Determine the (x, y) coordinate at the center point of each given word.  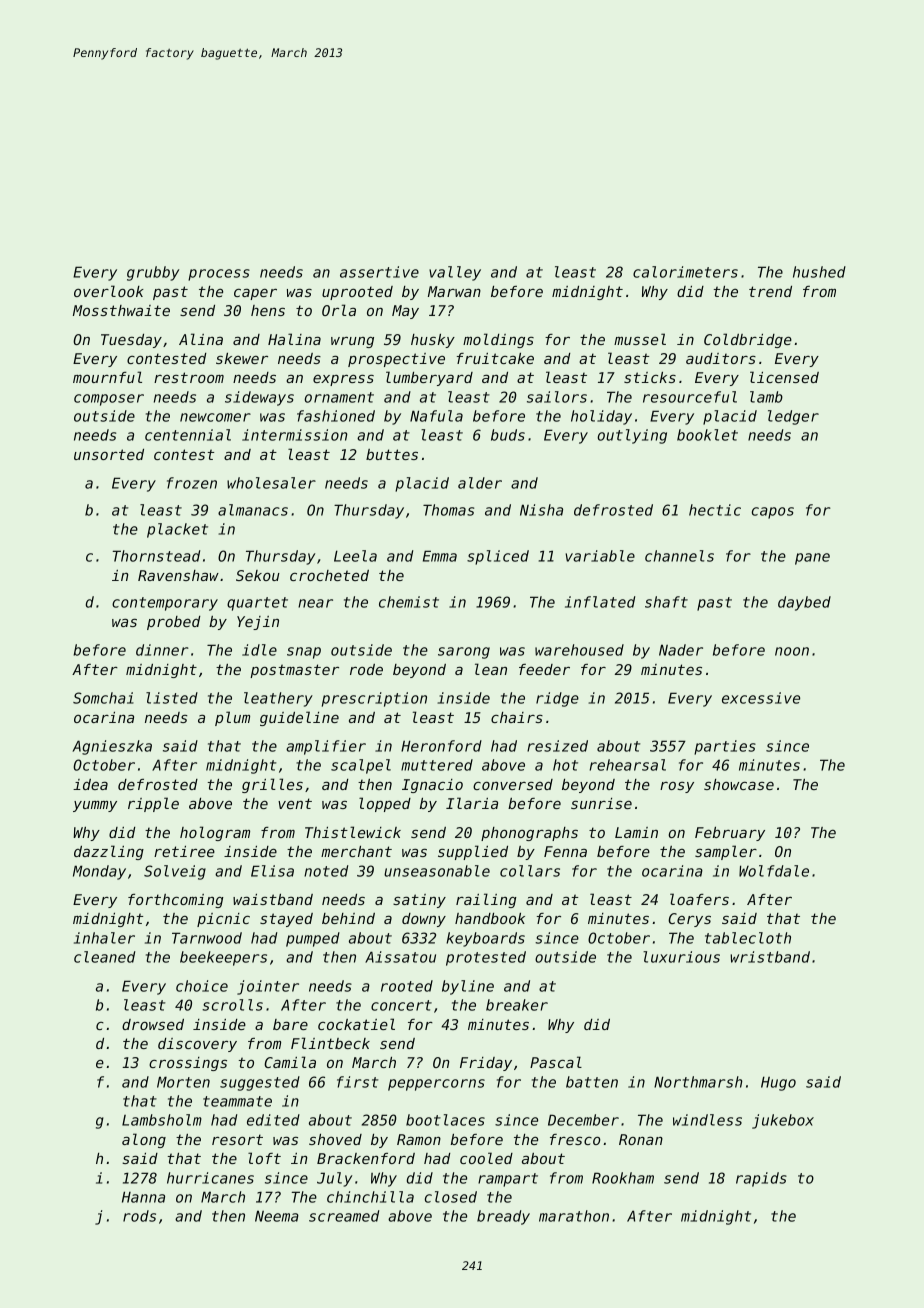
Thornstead (156, 556)
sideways (259, 398)
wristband (770, 957)
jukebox (783, 1121)
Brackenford (366, 1158)
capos (773, 513)
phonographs (529, 834)
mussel (640, 339)
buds (508, 435)
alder (480, 483)
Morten (183, 1082)
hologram (215, 833)
